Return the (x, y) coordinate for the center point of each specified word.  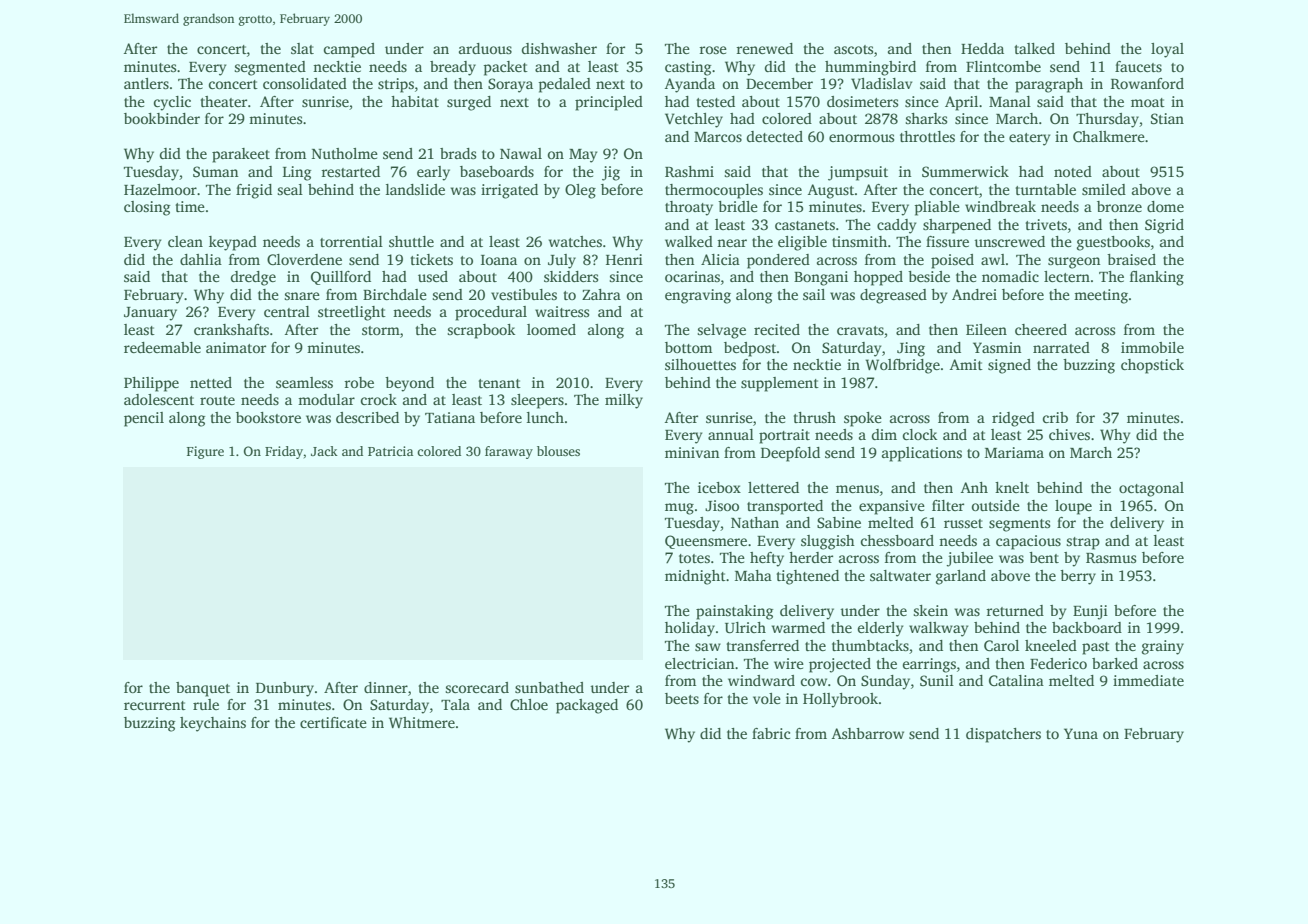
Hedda (982, 48)
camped (349, 50)
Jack (324, 451)
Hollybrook (840, 700)
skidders (571, 276)
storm (381, 330)
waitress (562, 311)
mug (679, 509)
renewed (764, 48)
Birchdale (395, 294)
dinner (386, 687)
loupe (1073, 507)
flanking (1157, 278)
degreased (893, 296)
